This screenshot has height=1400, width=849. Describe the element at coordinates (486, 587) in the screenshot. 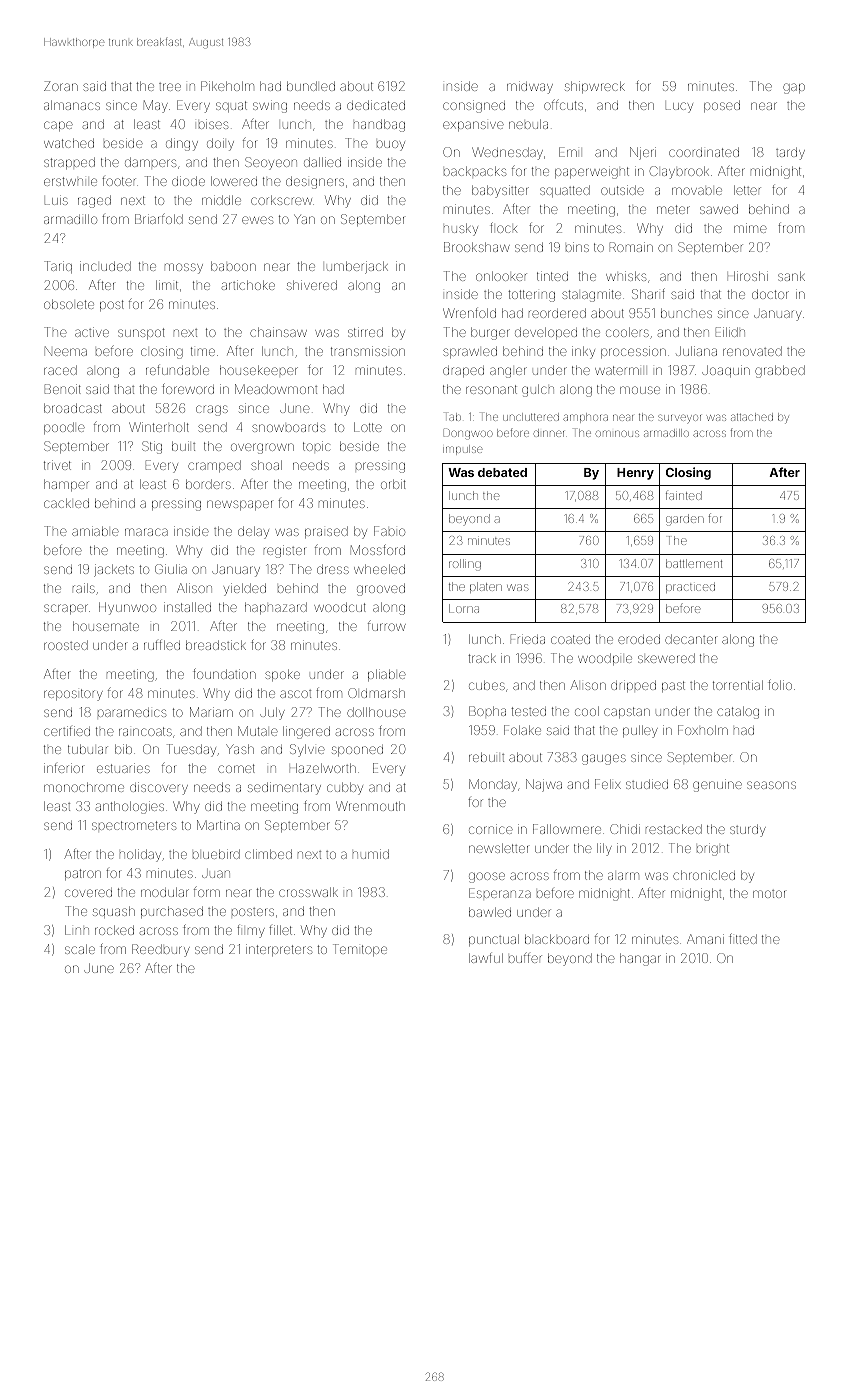

I see `platen` at that location.
